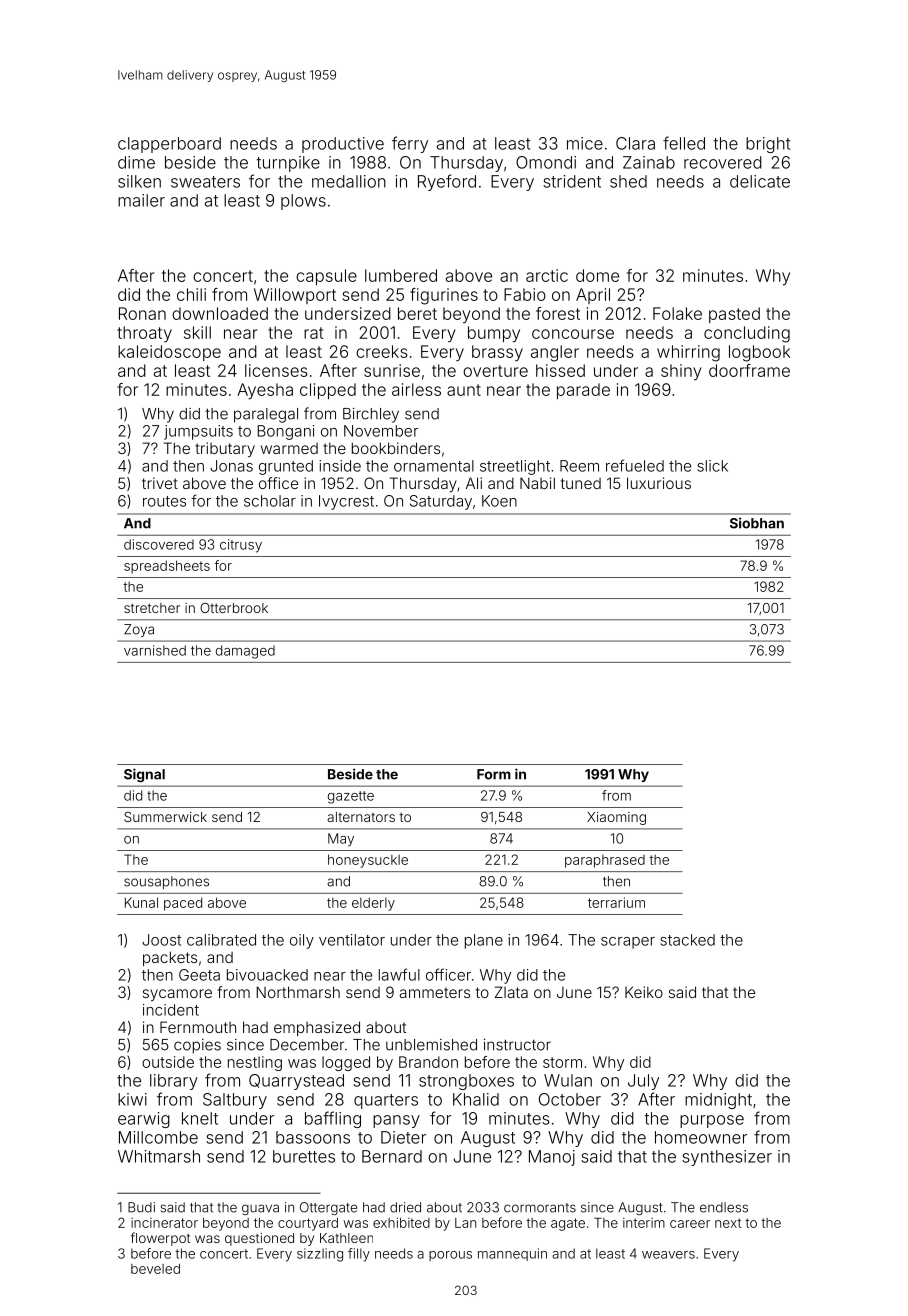 Image resolution: width=908 pixels, height=1316 pixels. I want to click on Xiaoming, so click(616, 818).
